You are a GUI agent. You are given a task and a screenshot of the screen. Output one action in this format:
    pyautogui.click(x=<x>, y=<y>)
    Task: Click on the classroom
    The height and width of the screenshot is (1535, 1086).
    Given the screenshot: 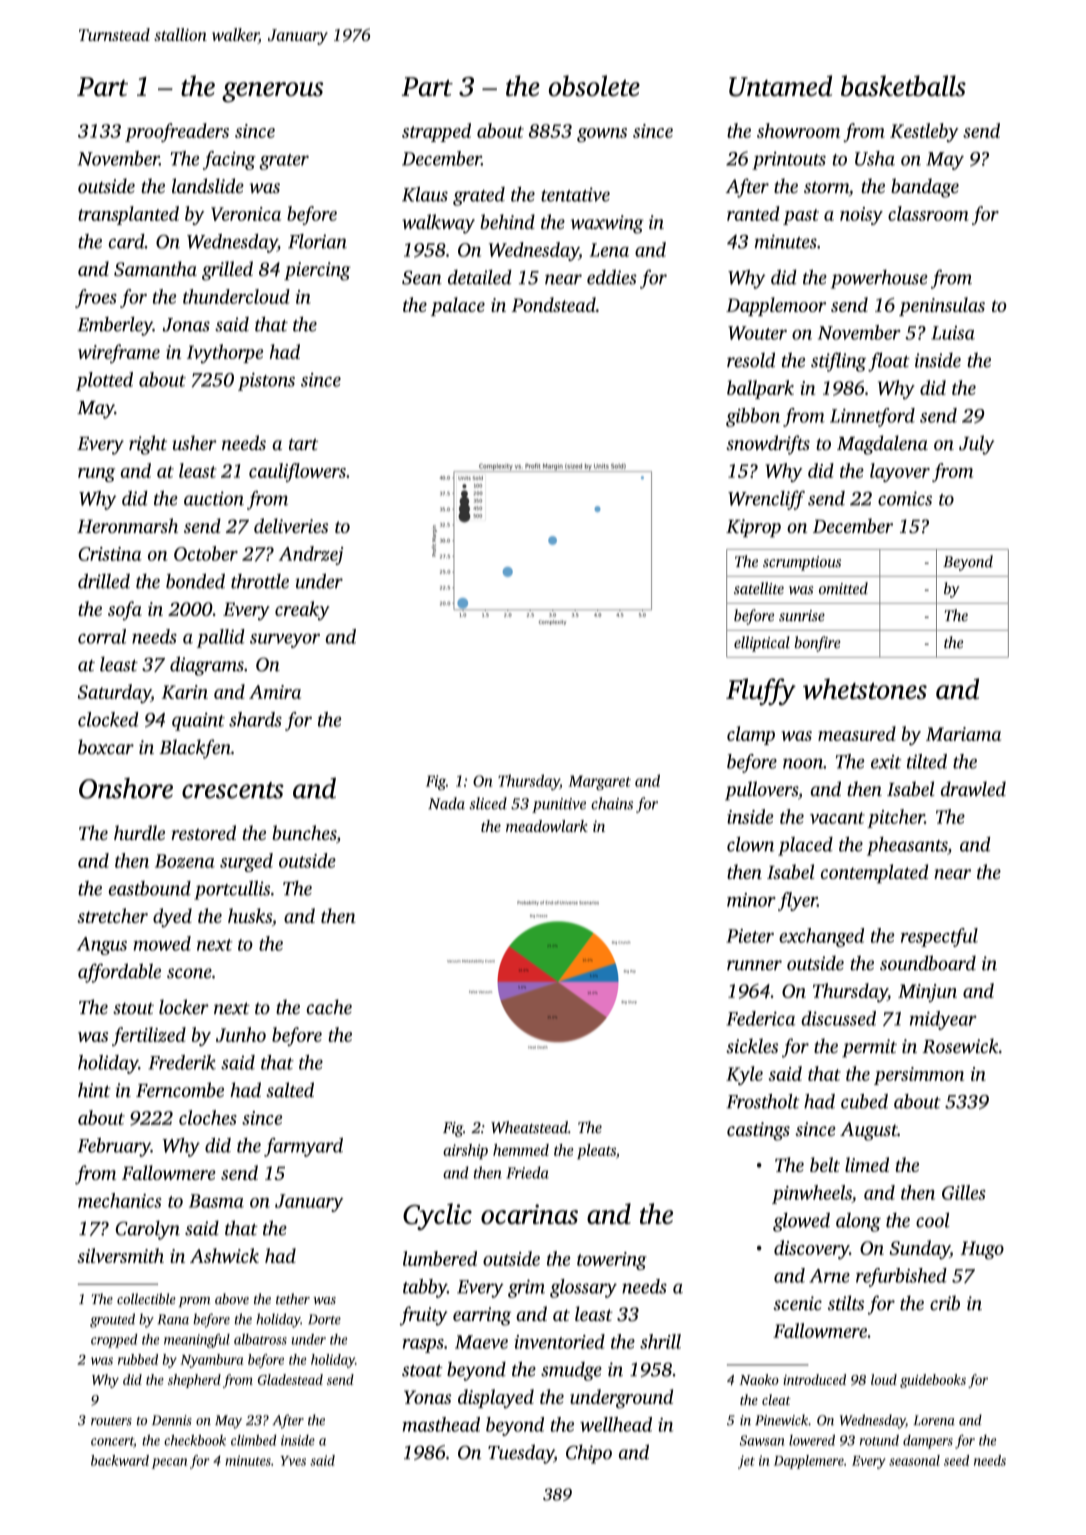 What is the action you would take?
    pyautogui.click(x=928, y=213)
